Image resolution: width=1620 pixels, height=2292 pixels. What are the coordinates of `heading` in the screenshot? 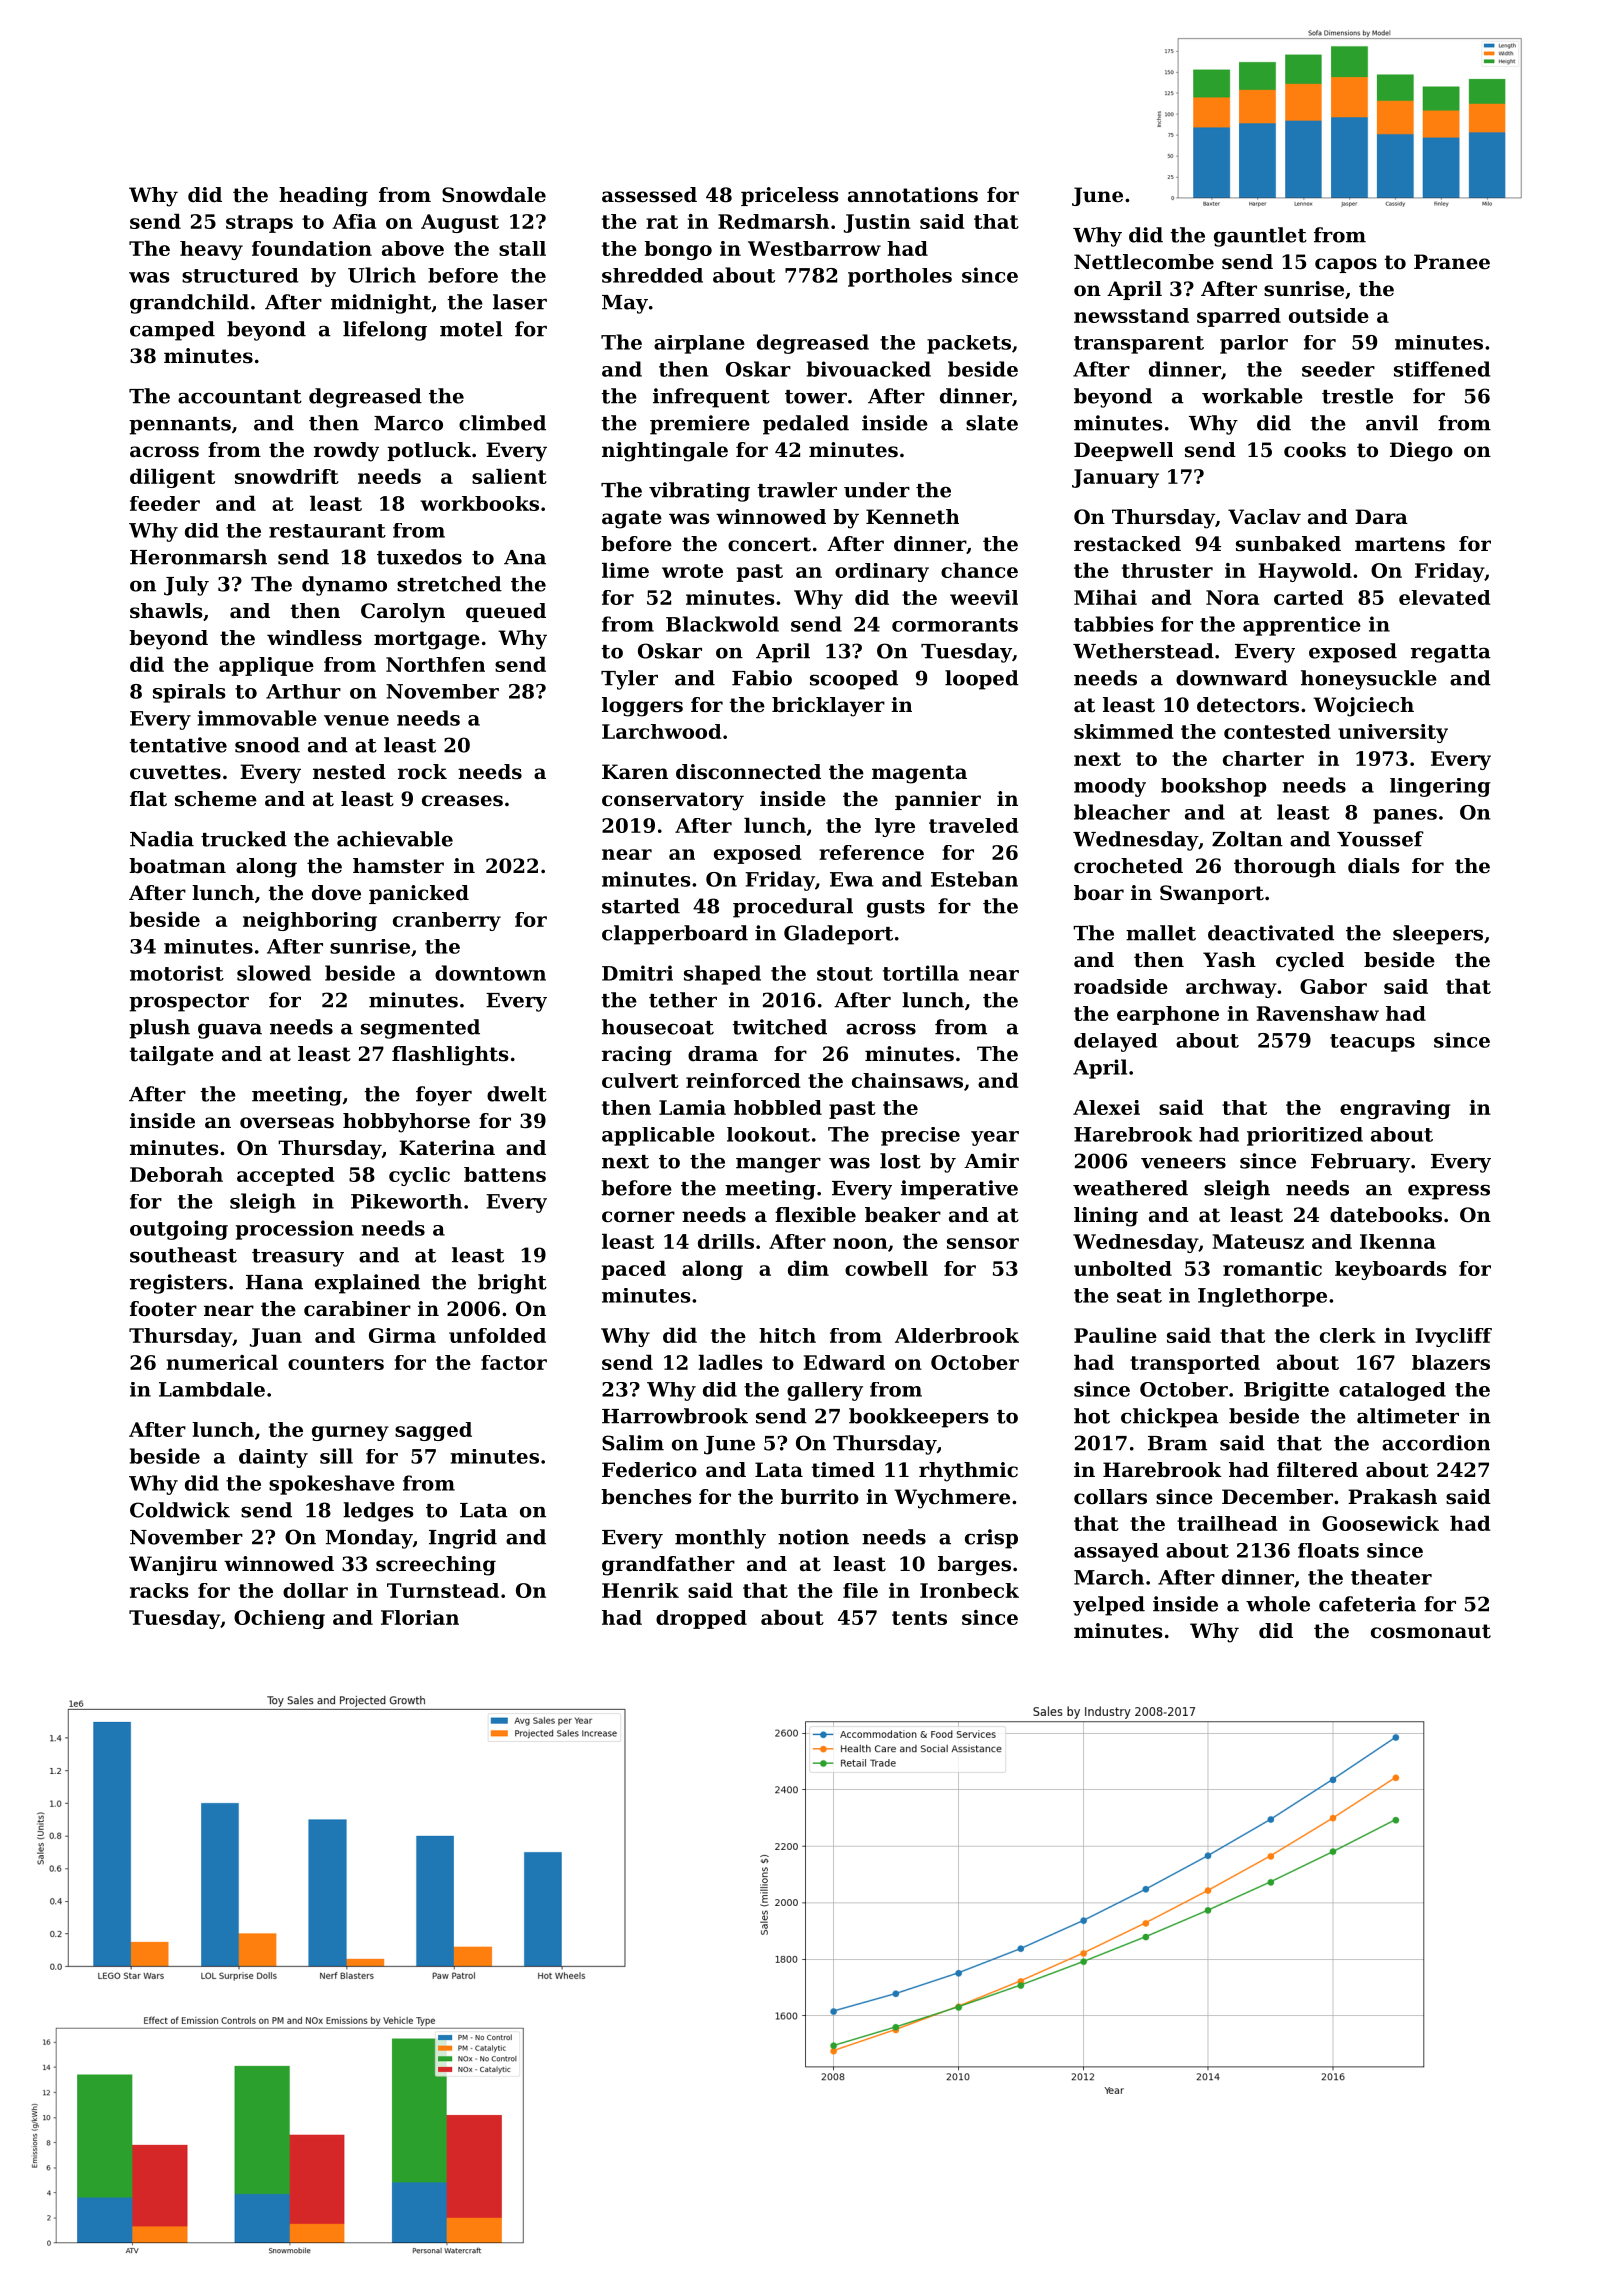 It's located at (323, 197).
